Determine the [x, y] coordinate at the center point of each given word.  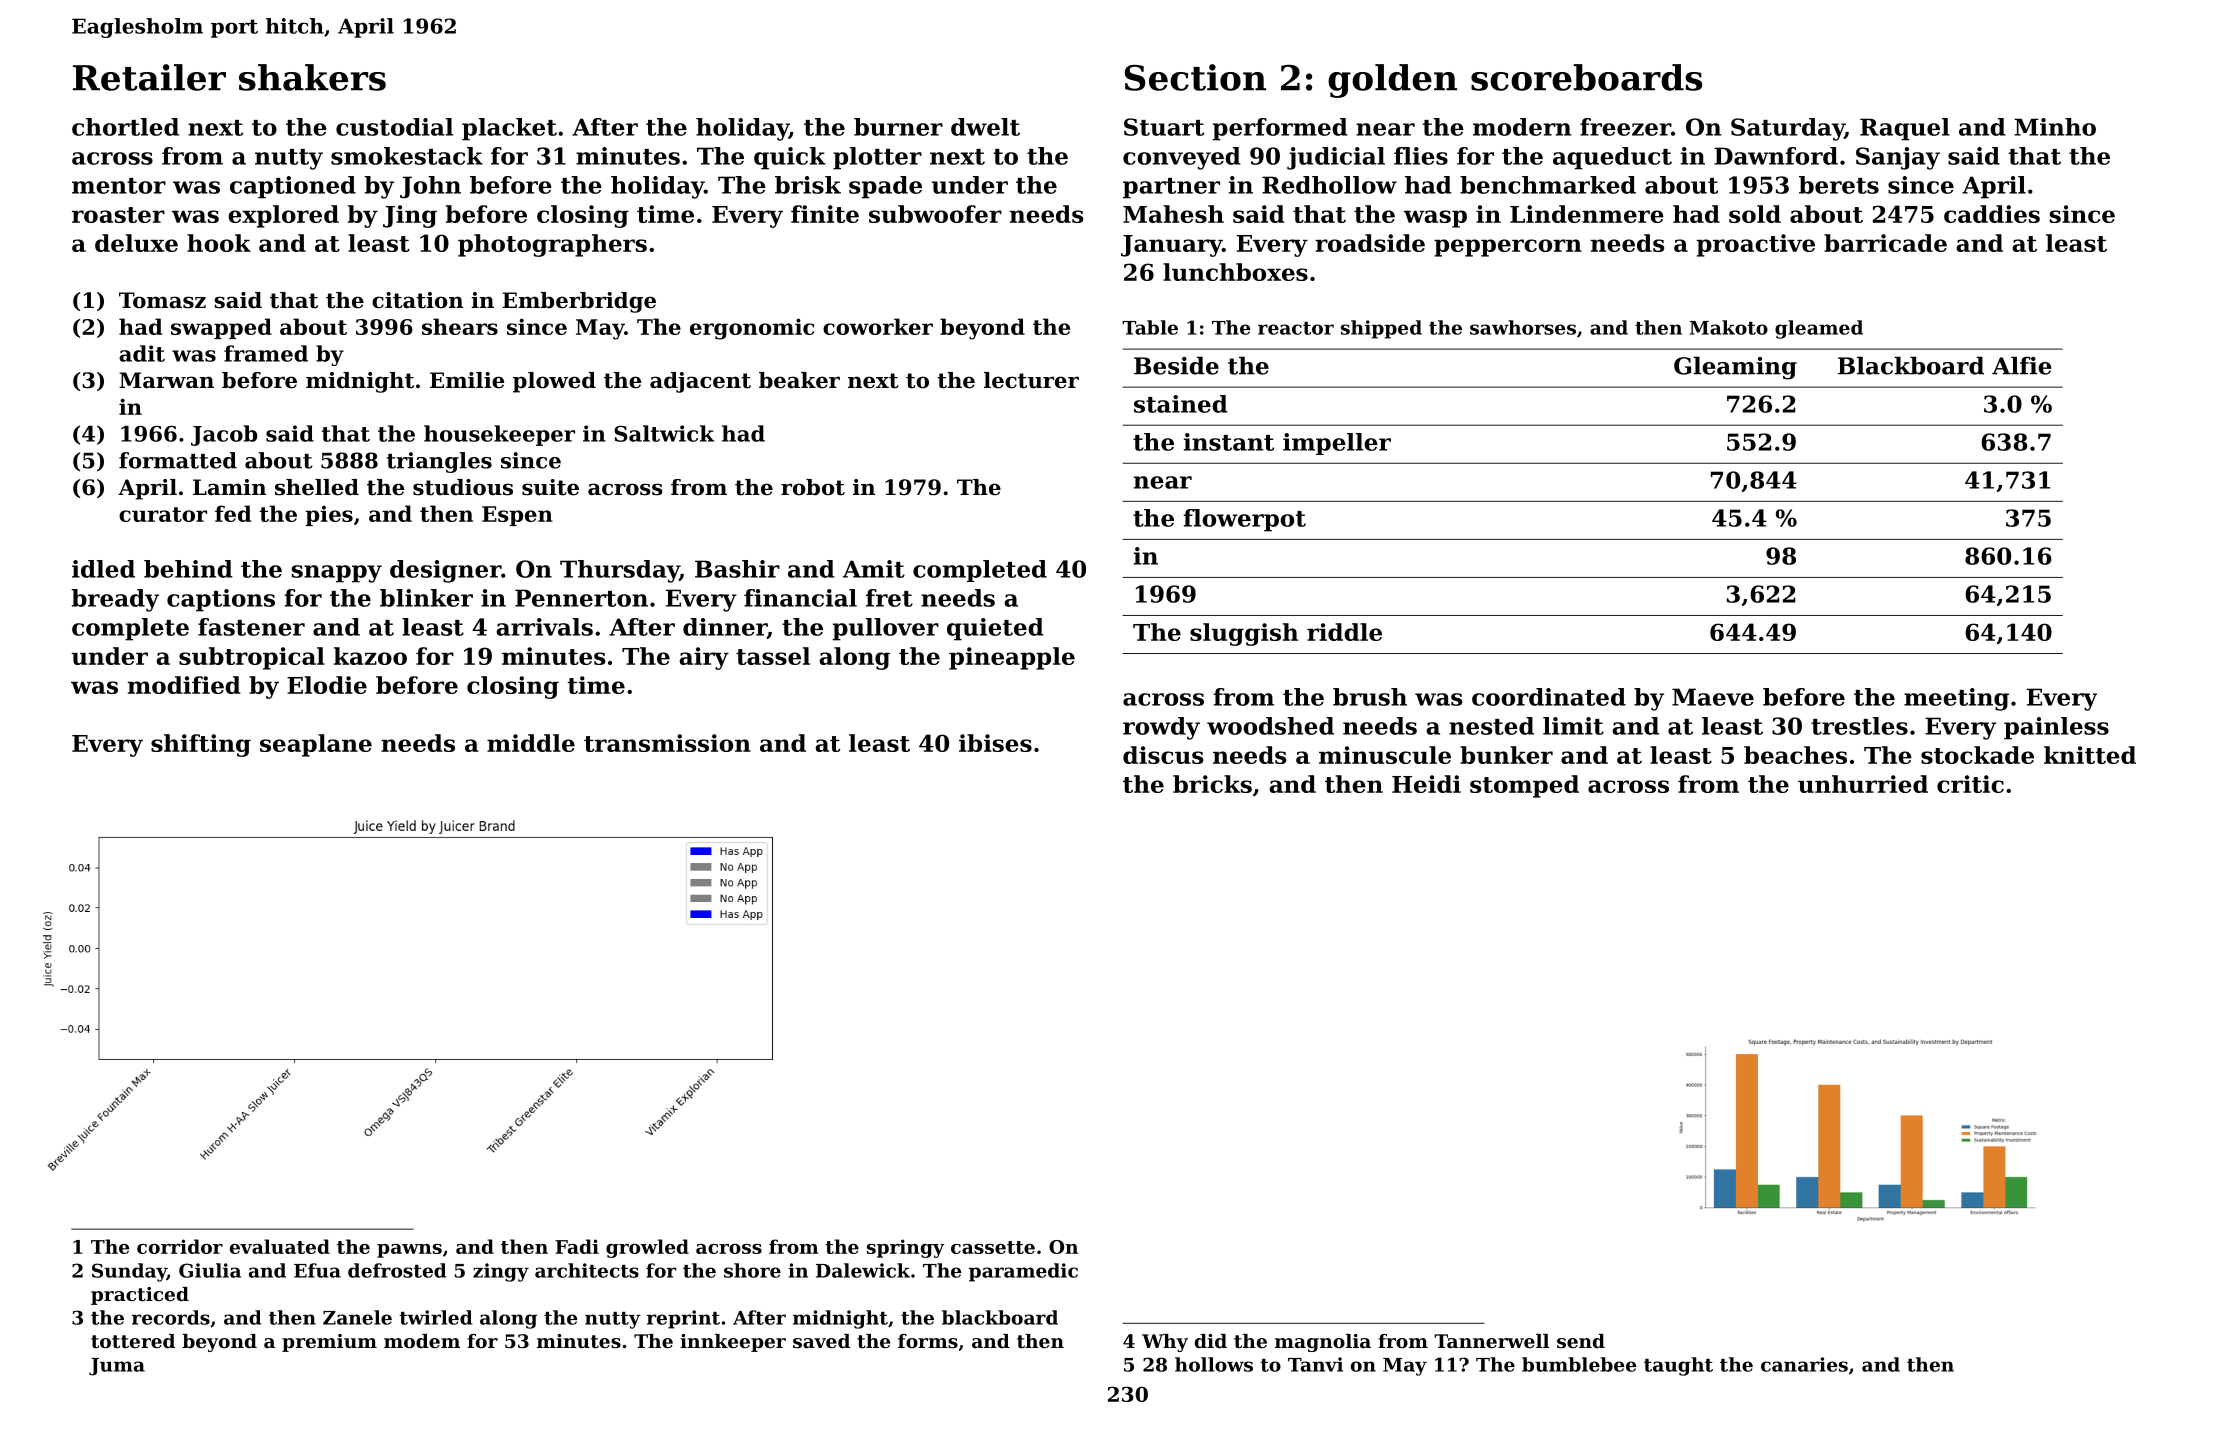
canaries [1804, 1364]
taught [1678, 1366]
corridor [180, 1246]
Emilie [467, 380]
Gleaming [1735, 368]
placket [509, 129]
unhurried [1863, 784]
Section [1195, 77]
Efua [317, 1270]
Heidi [1426, 784]
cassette [993, 1247]
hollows [1214, 1364]
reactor [1296, 328]
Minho [2055, 127]
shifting [201, 745]
